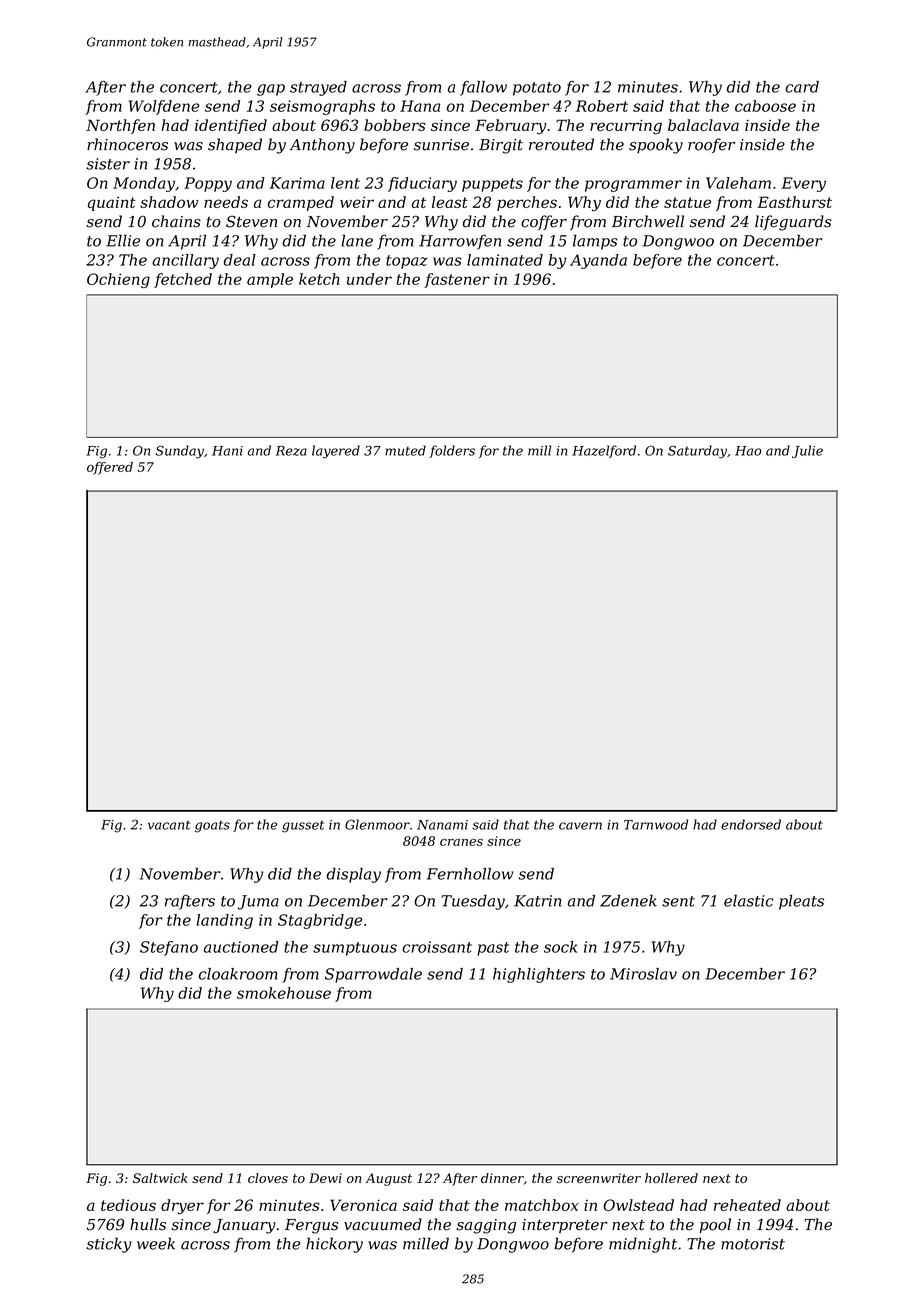  I want to click on Hazelford, so click(604, 451).
